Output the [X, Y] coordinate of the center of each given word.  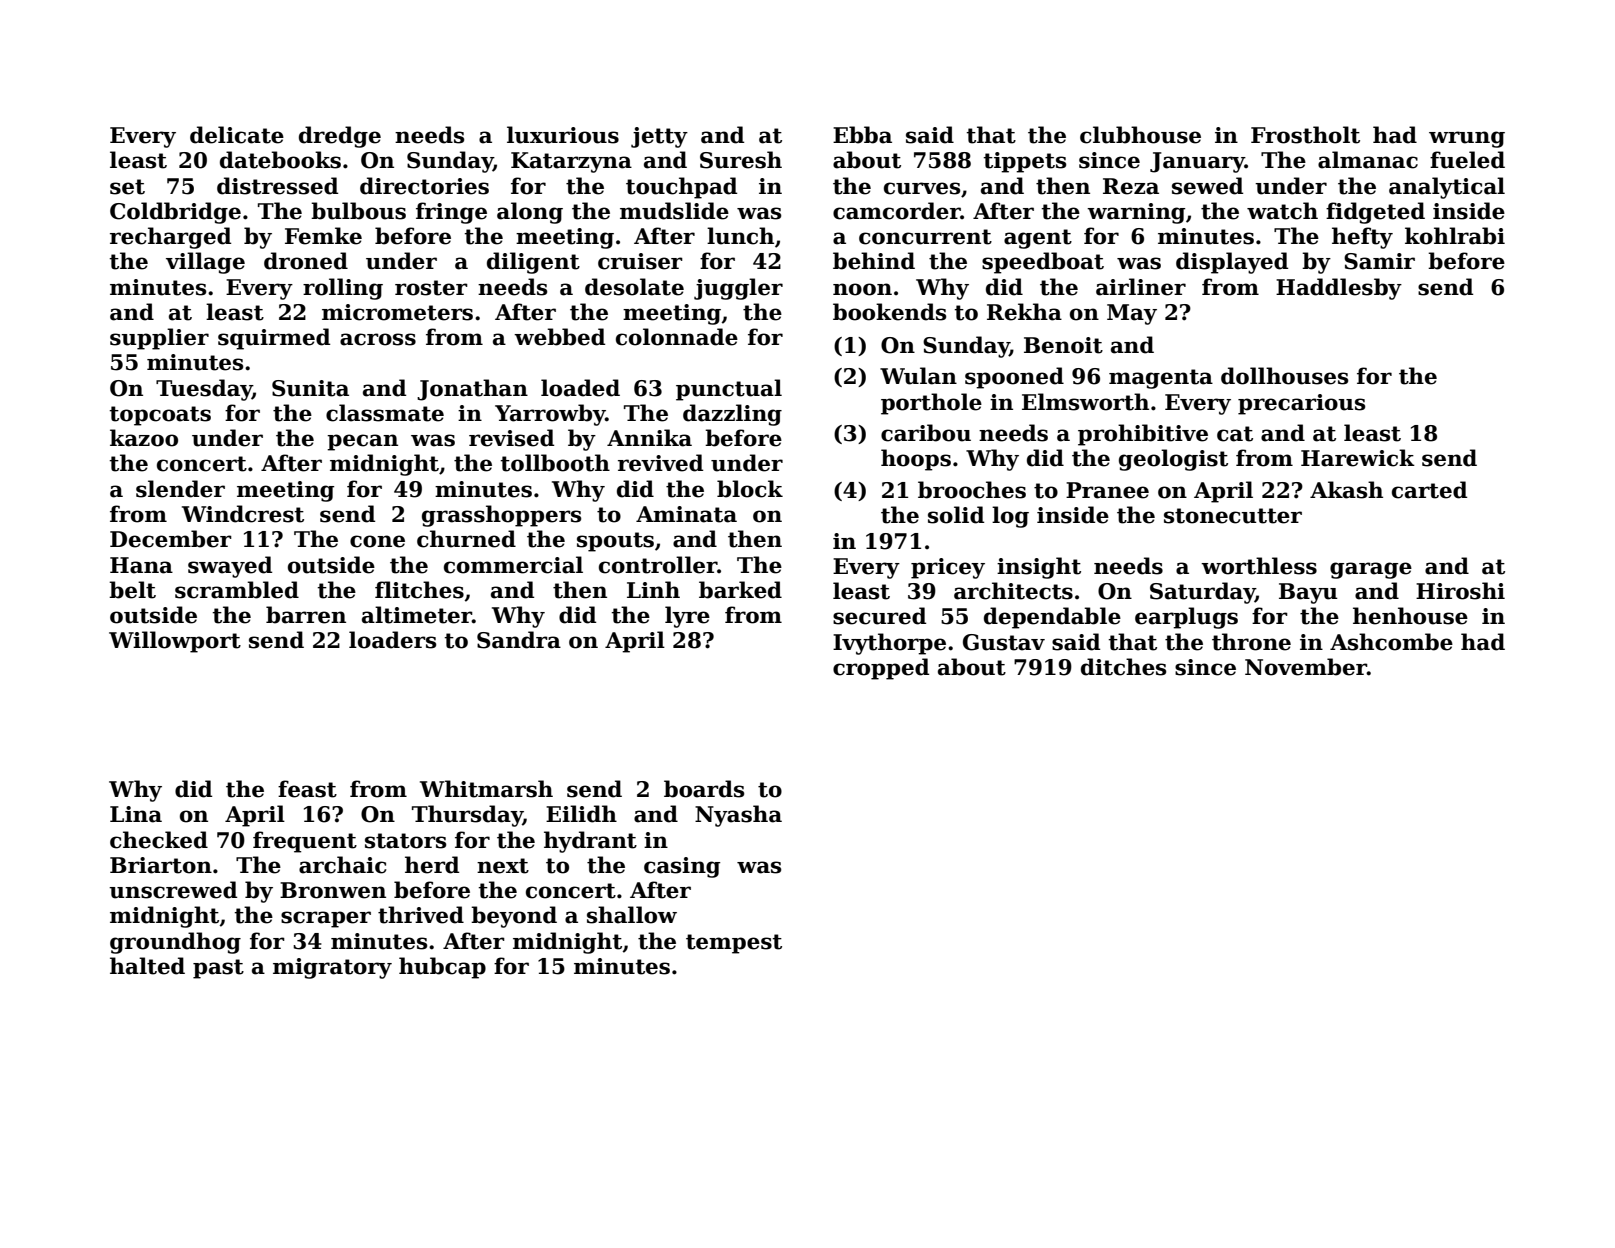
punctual [729, 390]
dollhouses [1284, 376]
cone [377, 541]
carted [1429, 490]
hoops [916, 460]
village [205, 263]
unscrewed [173, 890]
